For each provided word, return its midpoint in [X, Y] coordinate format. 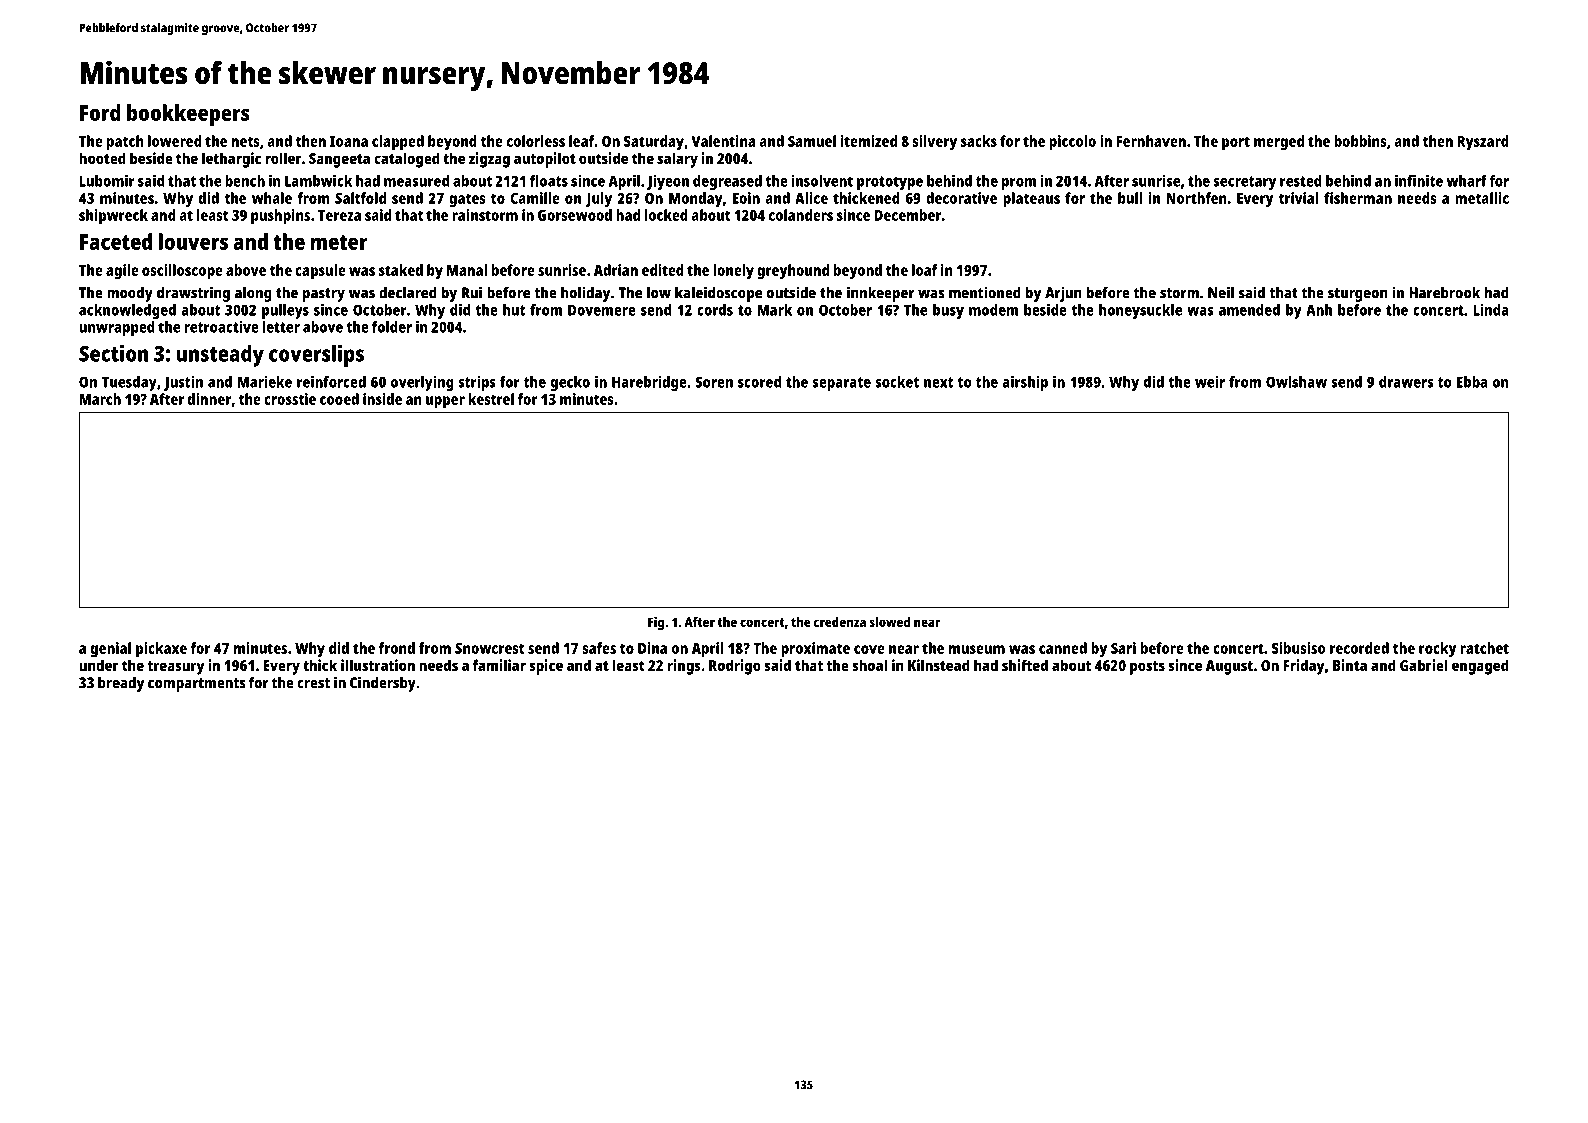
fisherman [1358, 198]
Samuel [812, 141]
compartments [197, 685]
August [1229, 667]
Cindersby [383, 684]
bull [1130, 198]
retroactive [221, 327]
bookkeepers [188, 115]
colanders [801, 215]
